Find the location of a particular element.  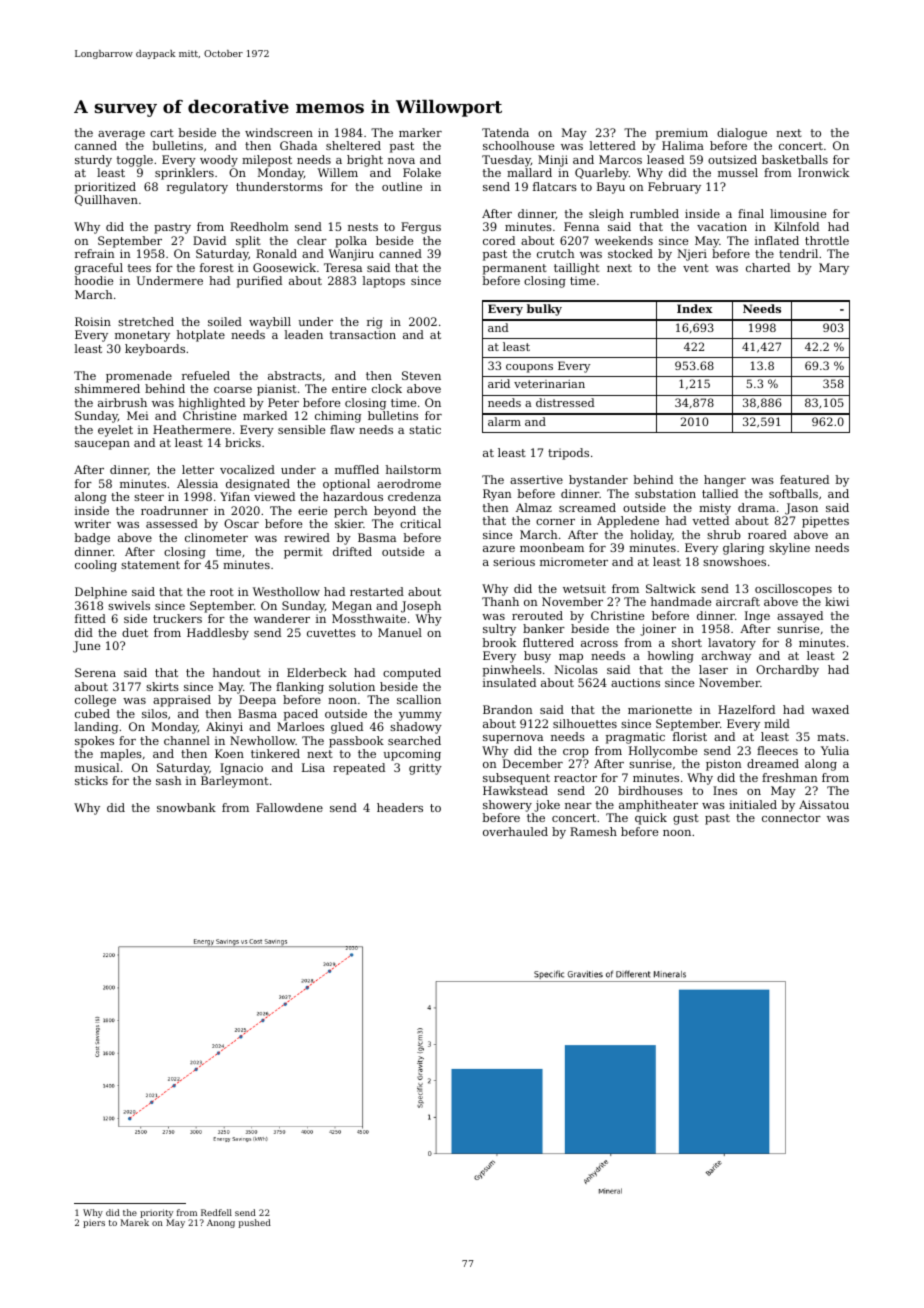

headers is located at coordinates (400, 807).
